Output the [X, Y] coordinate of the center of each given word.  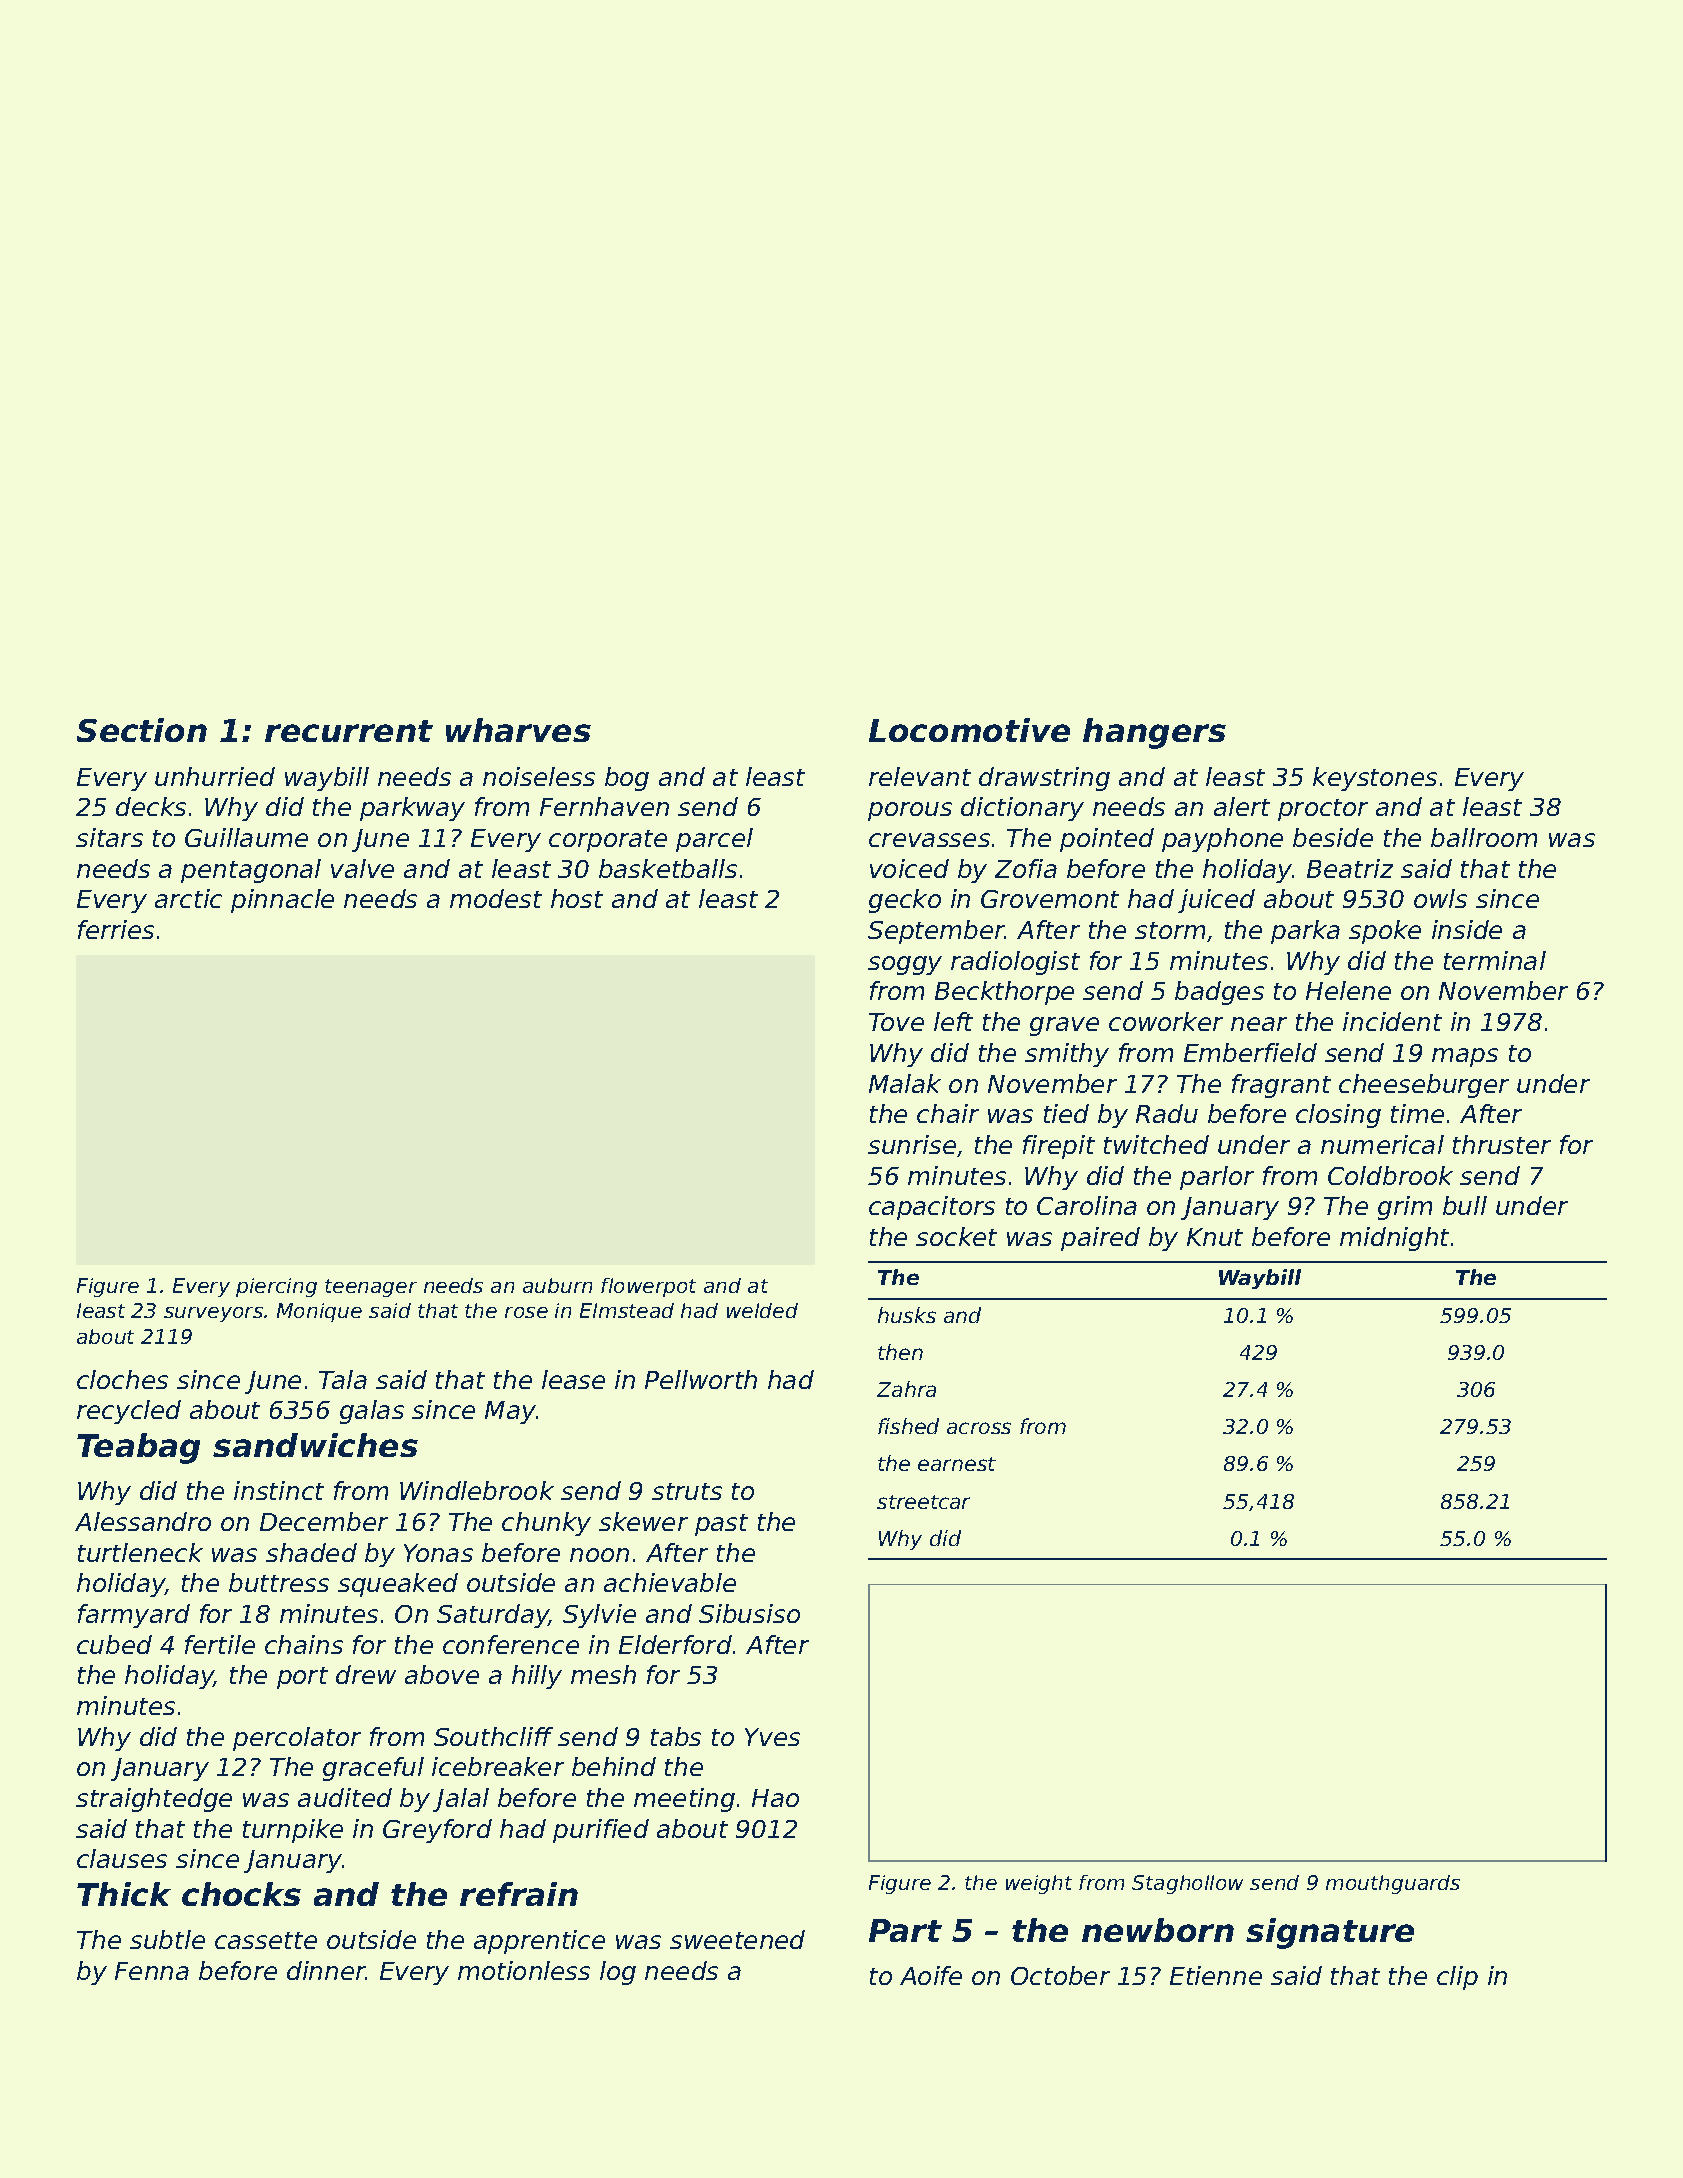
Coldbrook [1390, 1175]
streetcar [923, 1502]
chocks [241, 1894]
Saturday [493, 1616]
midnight [1394, 1239]
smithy [1067, 1055]
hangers [1154, 733]
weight [1039, 1884]
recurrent [349, 731]
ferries [116, 929]
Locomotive [969, 730]
